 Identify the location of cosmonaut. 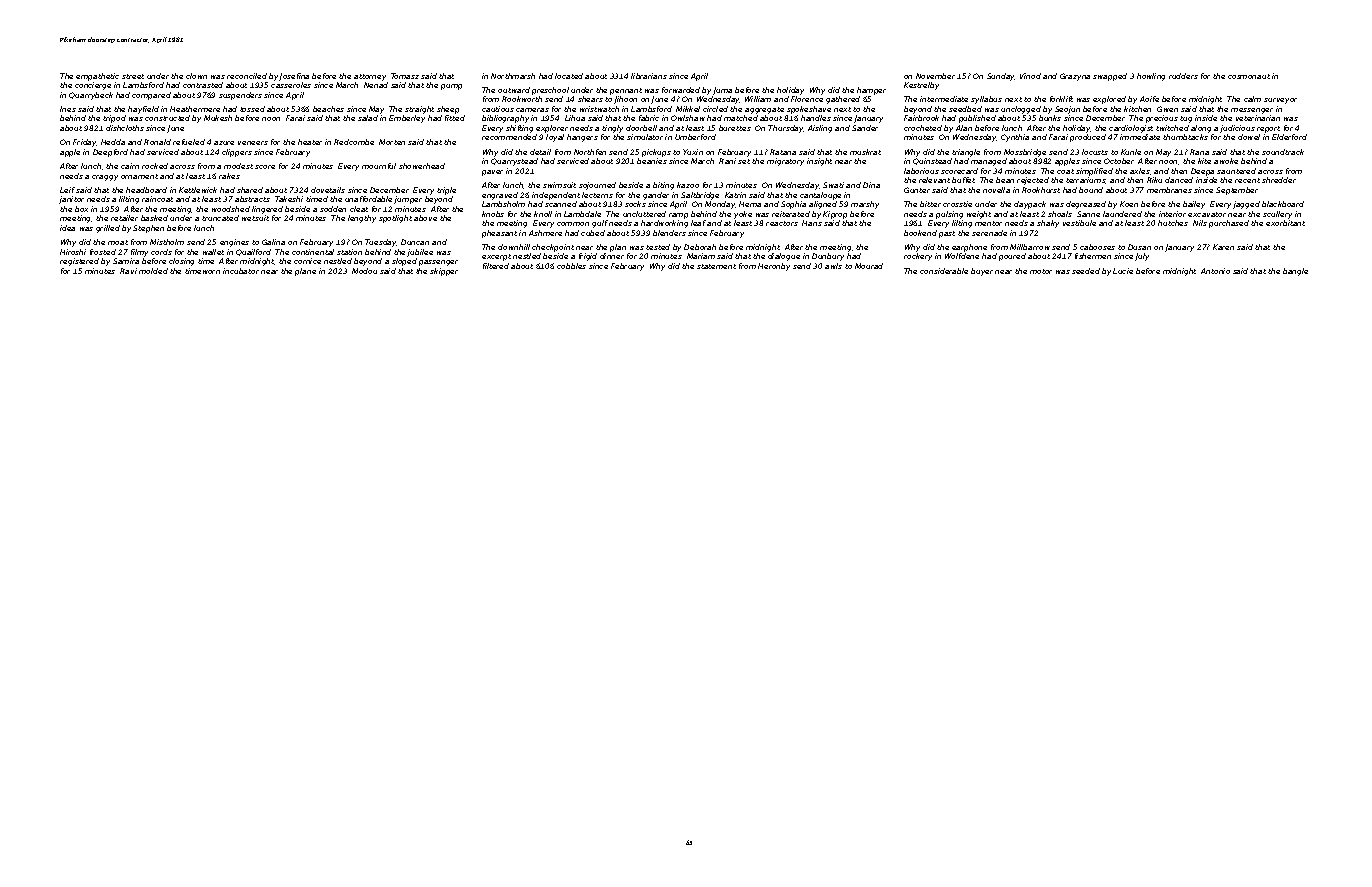
(1249, 76).
